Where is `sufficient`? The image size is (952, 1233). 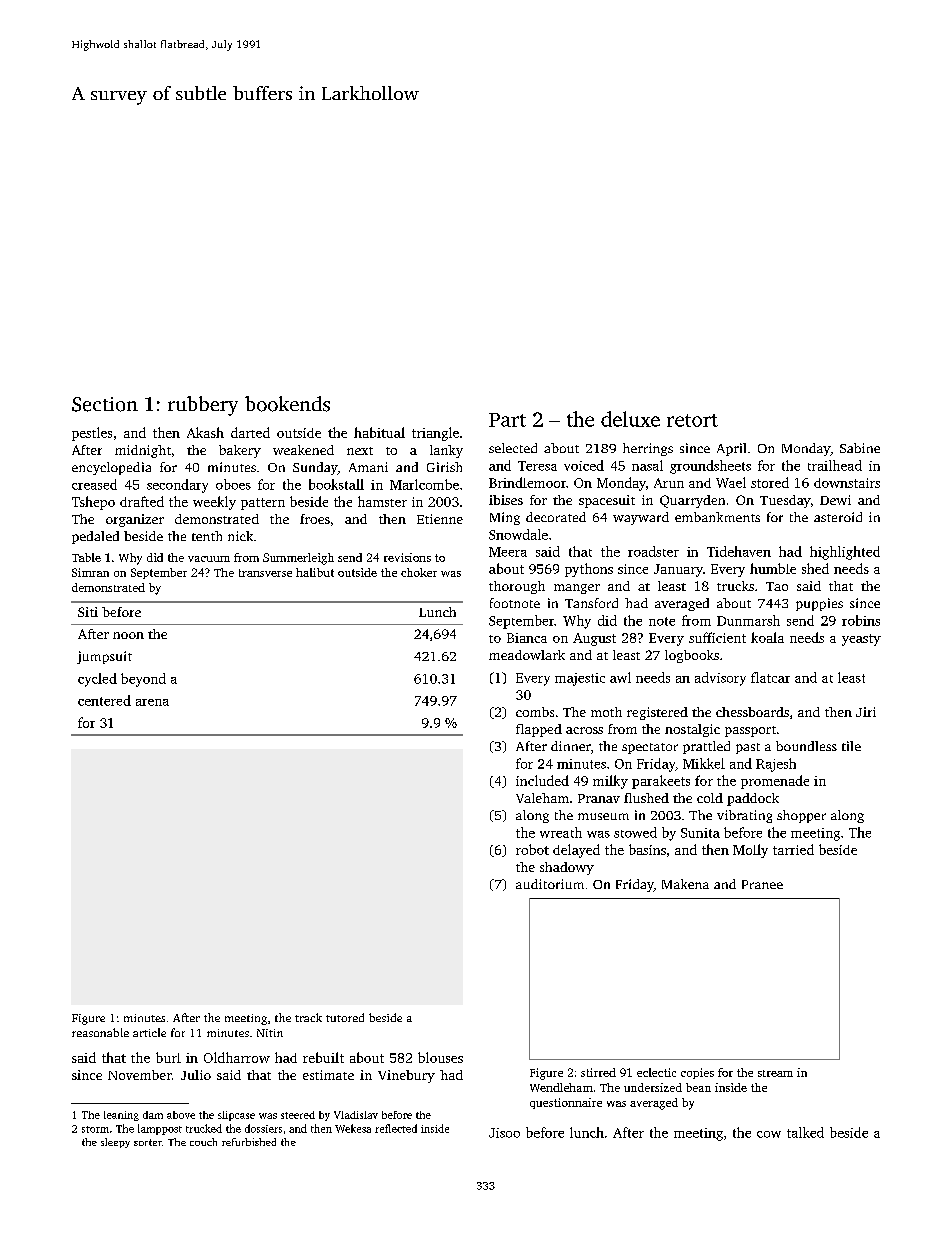
sufficient is located at coordinates (717, 637).
